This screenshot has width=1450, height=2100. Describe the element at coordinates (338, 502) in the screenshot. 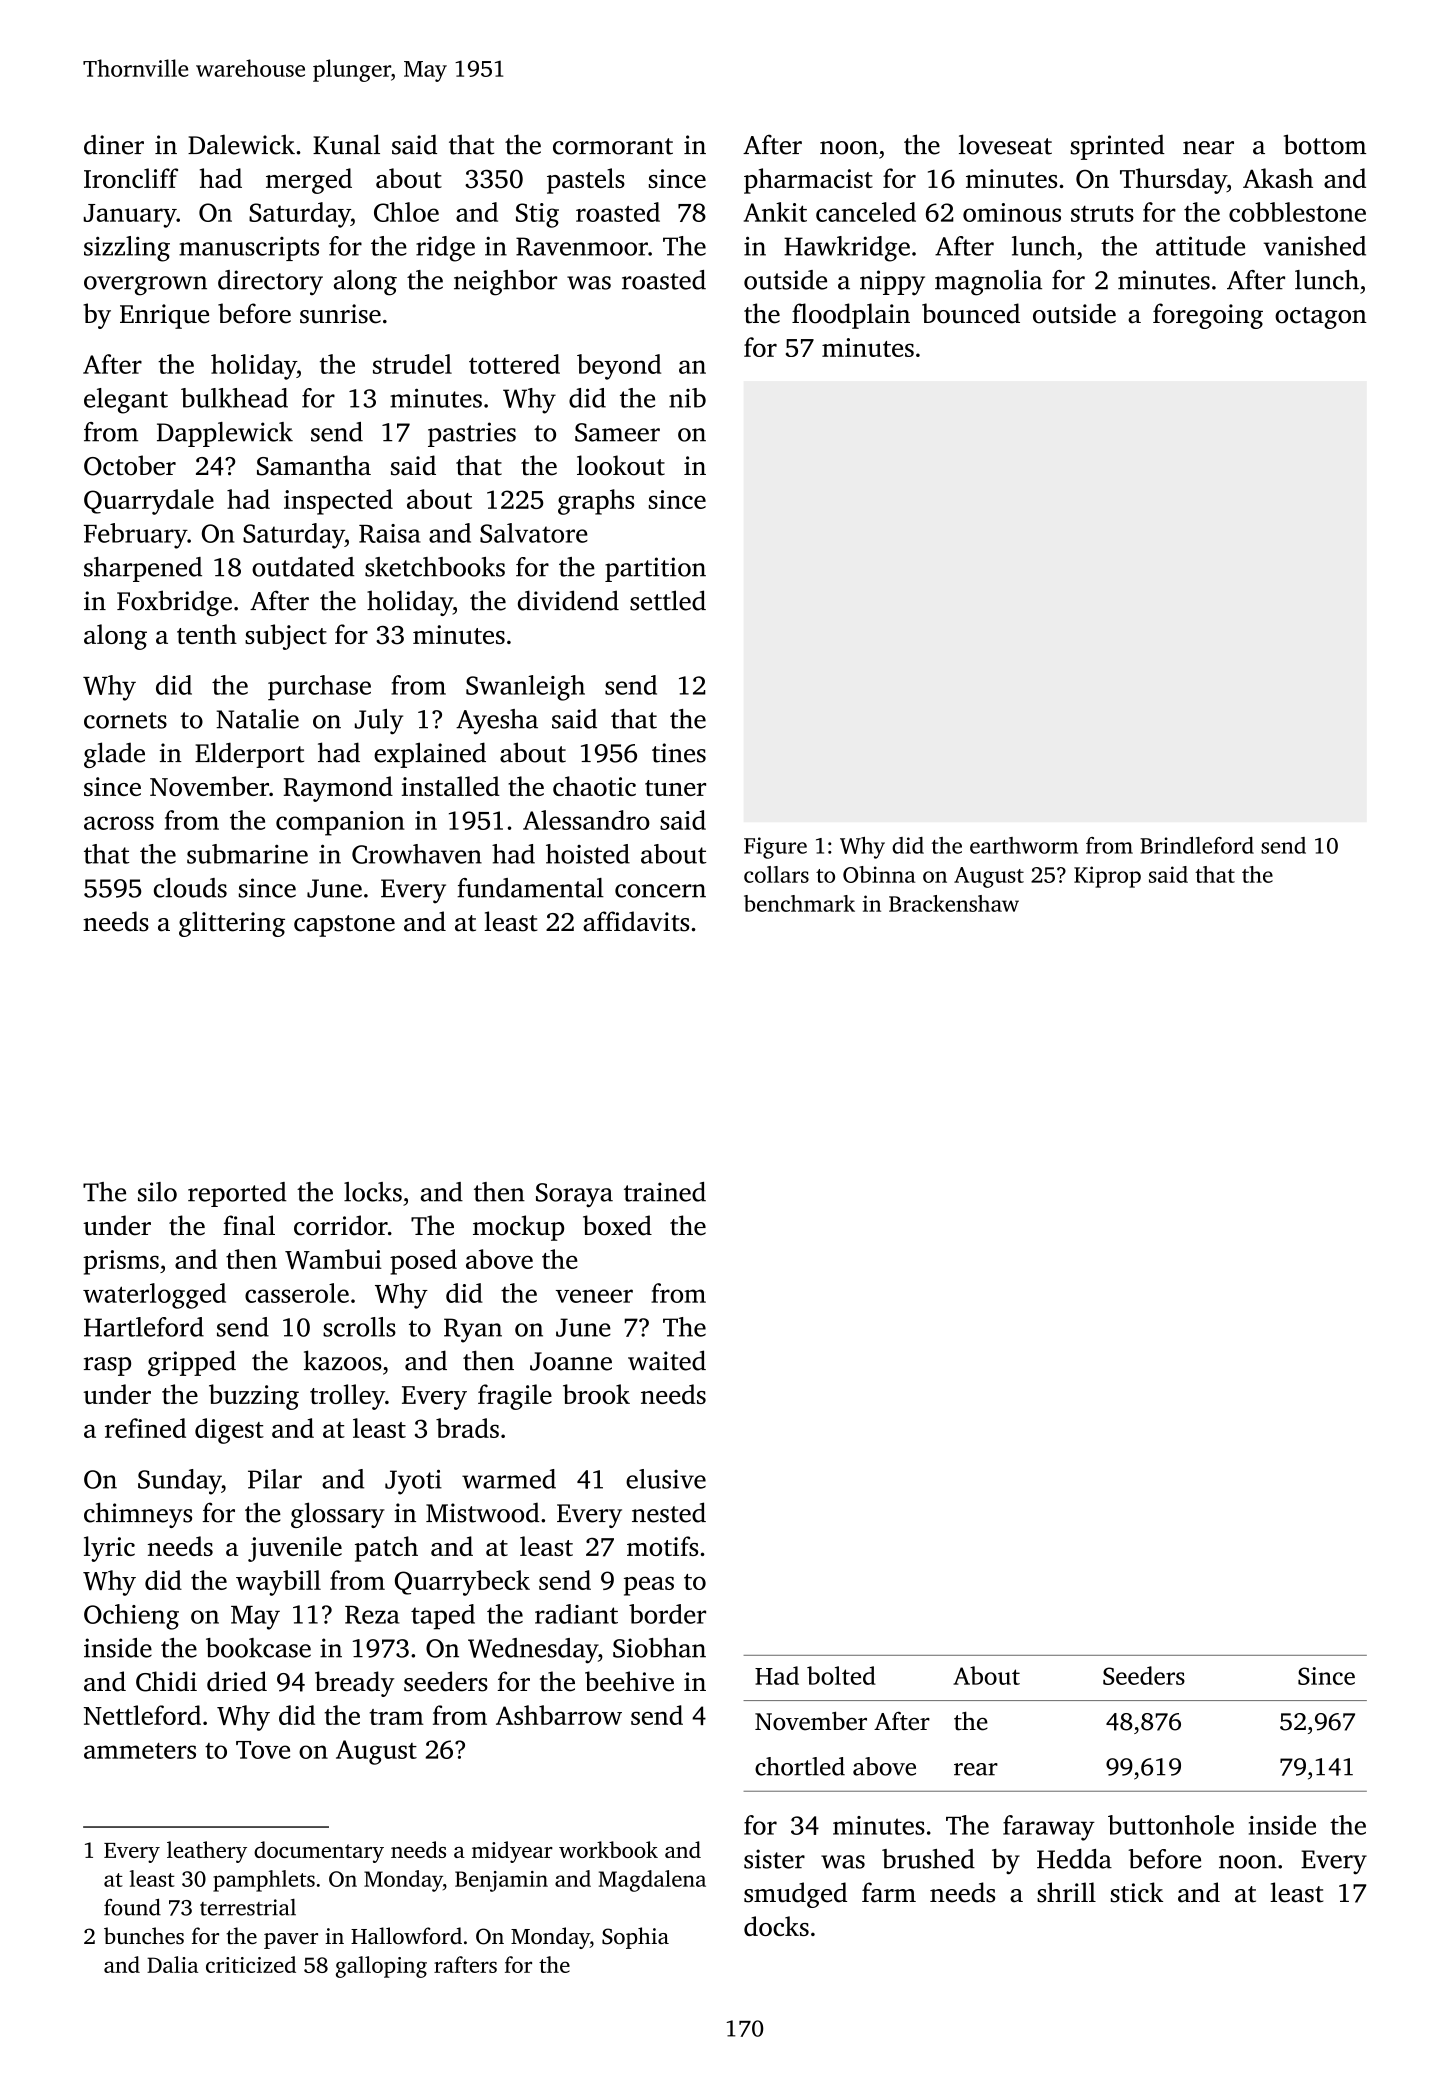

I see `inspected` at that location.
